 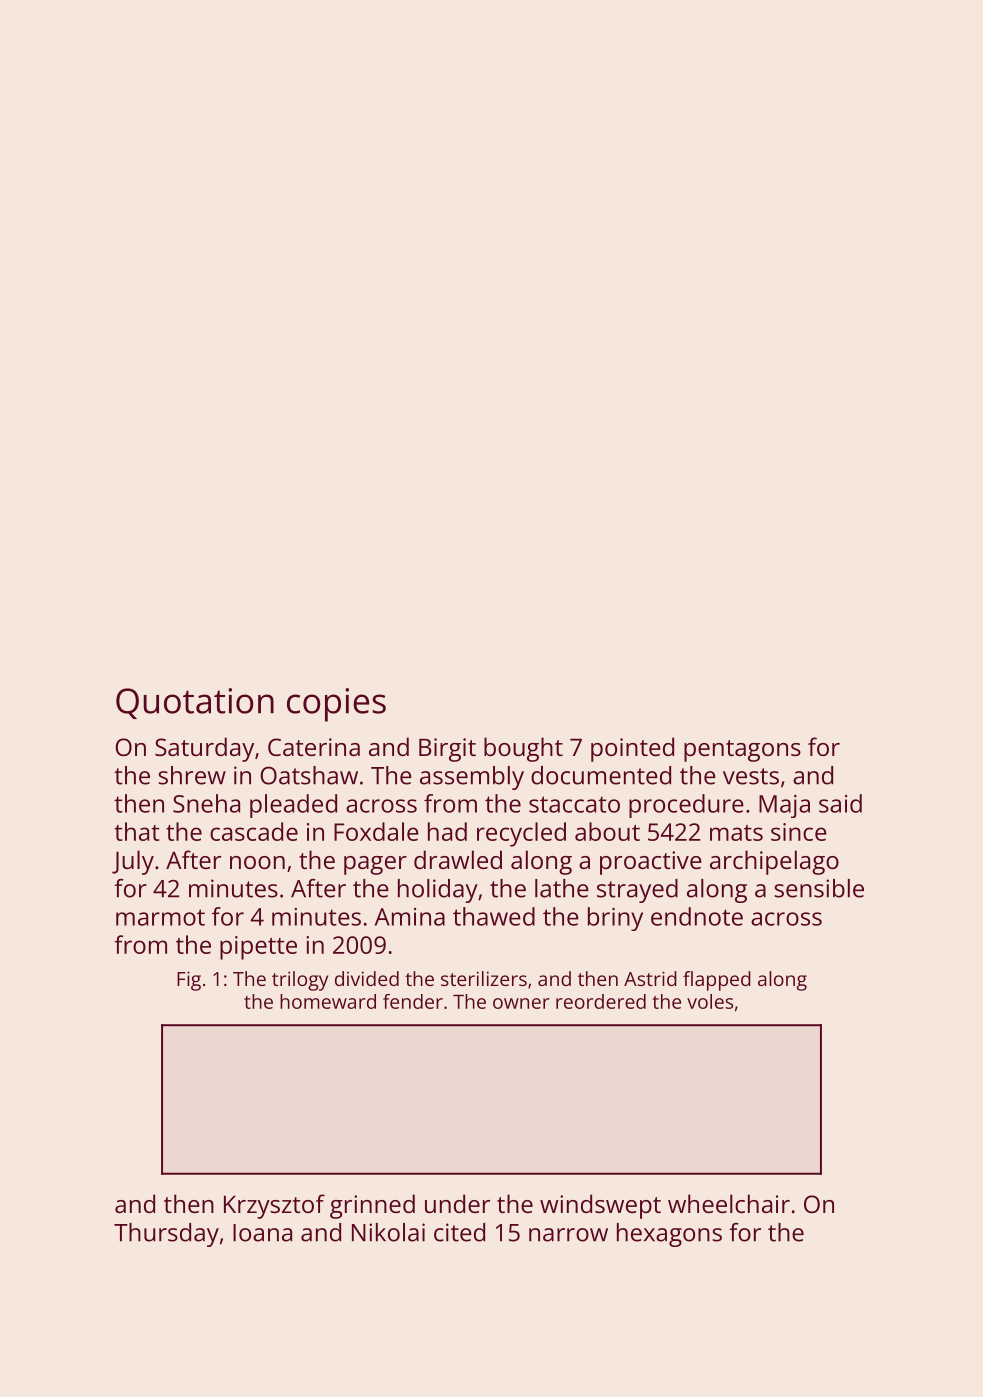 What do you see at coordinates (484, 978) in the image?
I see `sterilizers` at bounding box center [484, 978].
